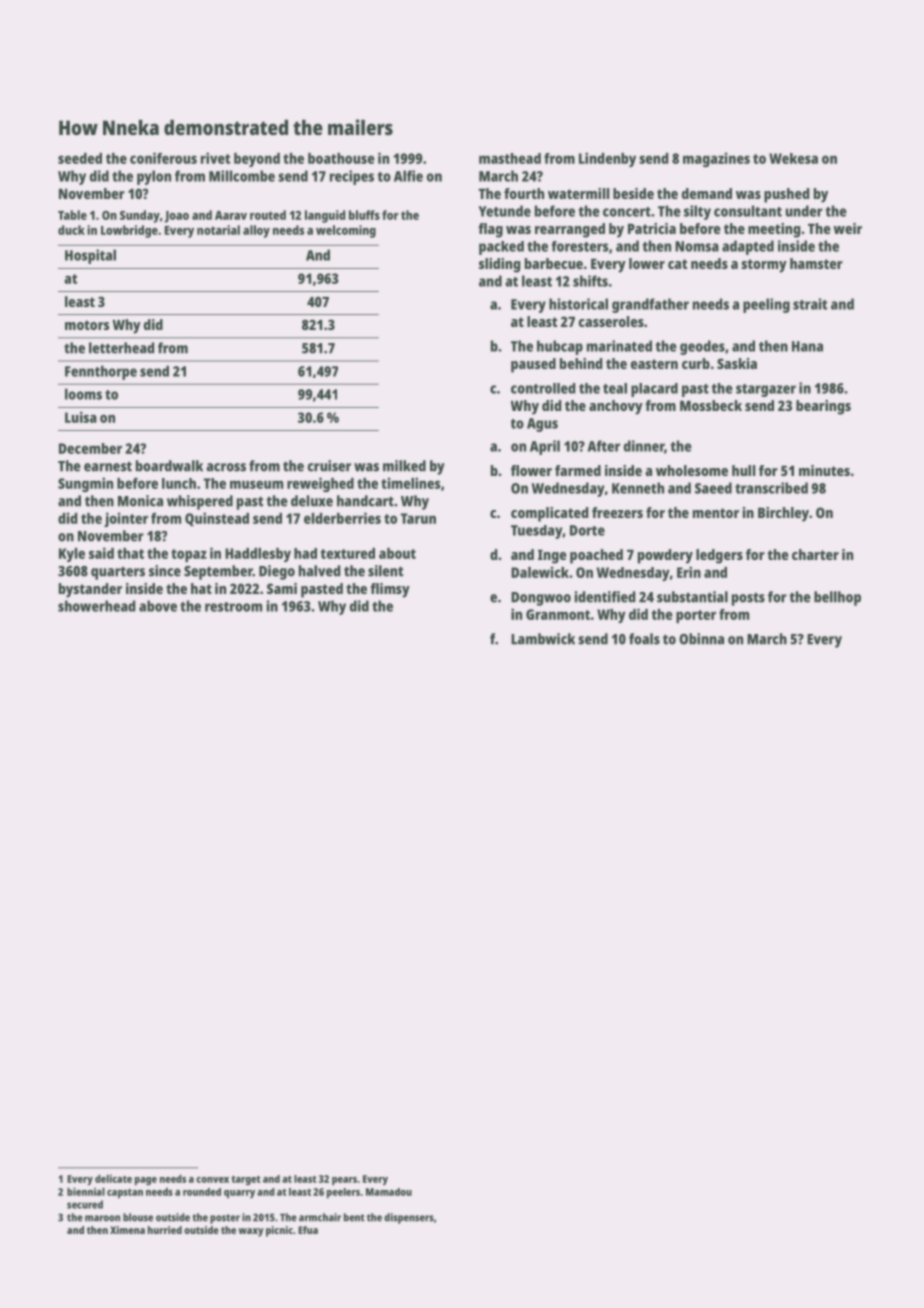  What do you see at coordinates (344, 1181) in the document?
I see `pears` at bounding box center [344, 1181].
